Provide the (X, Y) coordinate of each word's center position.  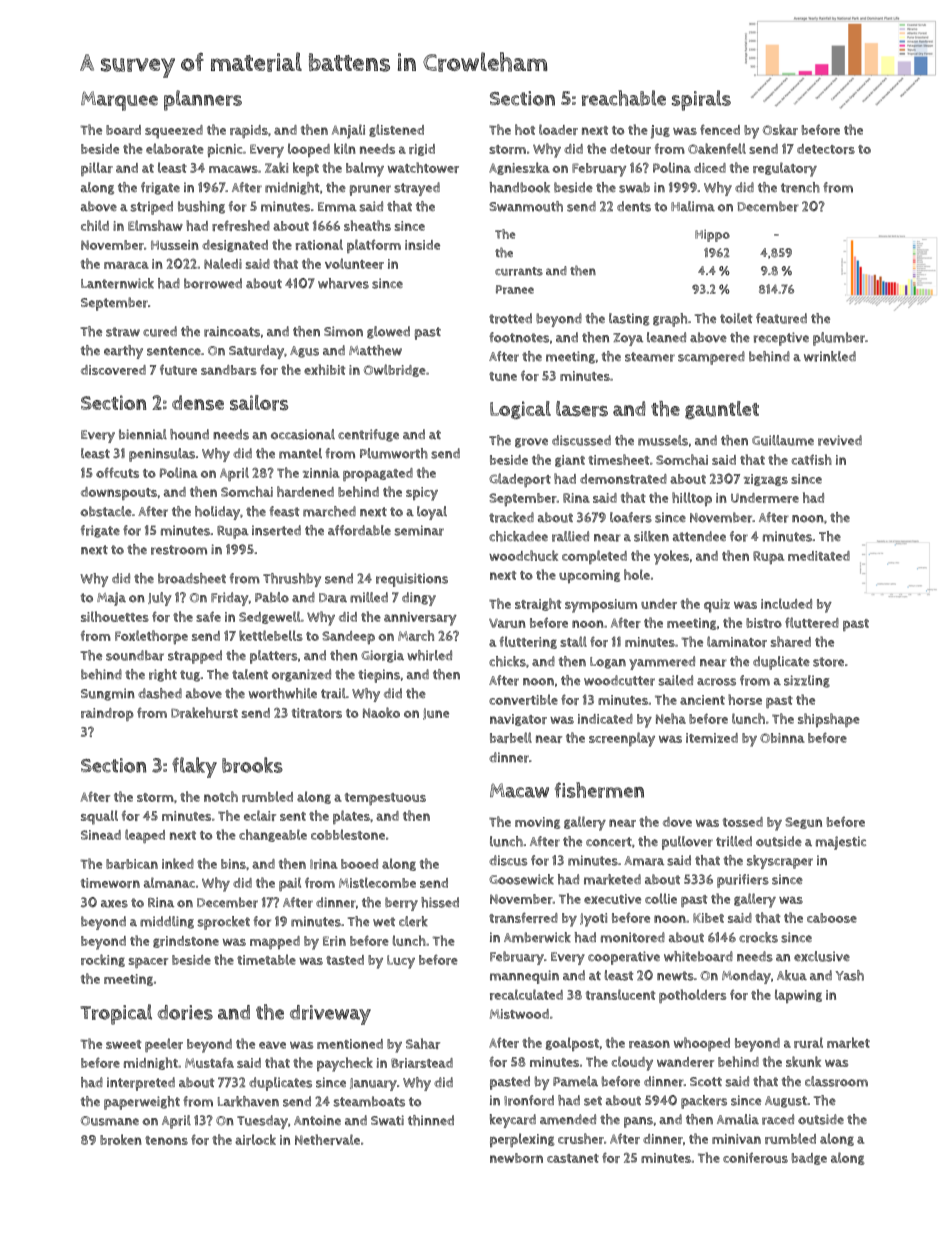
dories (185, 1012)
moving (537, 823)
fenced (720, 129)
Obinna (782, 738)
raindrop (107, 714)
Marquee (119, 101)
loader (558, 129)
